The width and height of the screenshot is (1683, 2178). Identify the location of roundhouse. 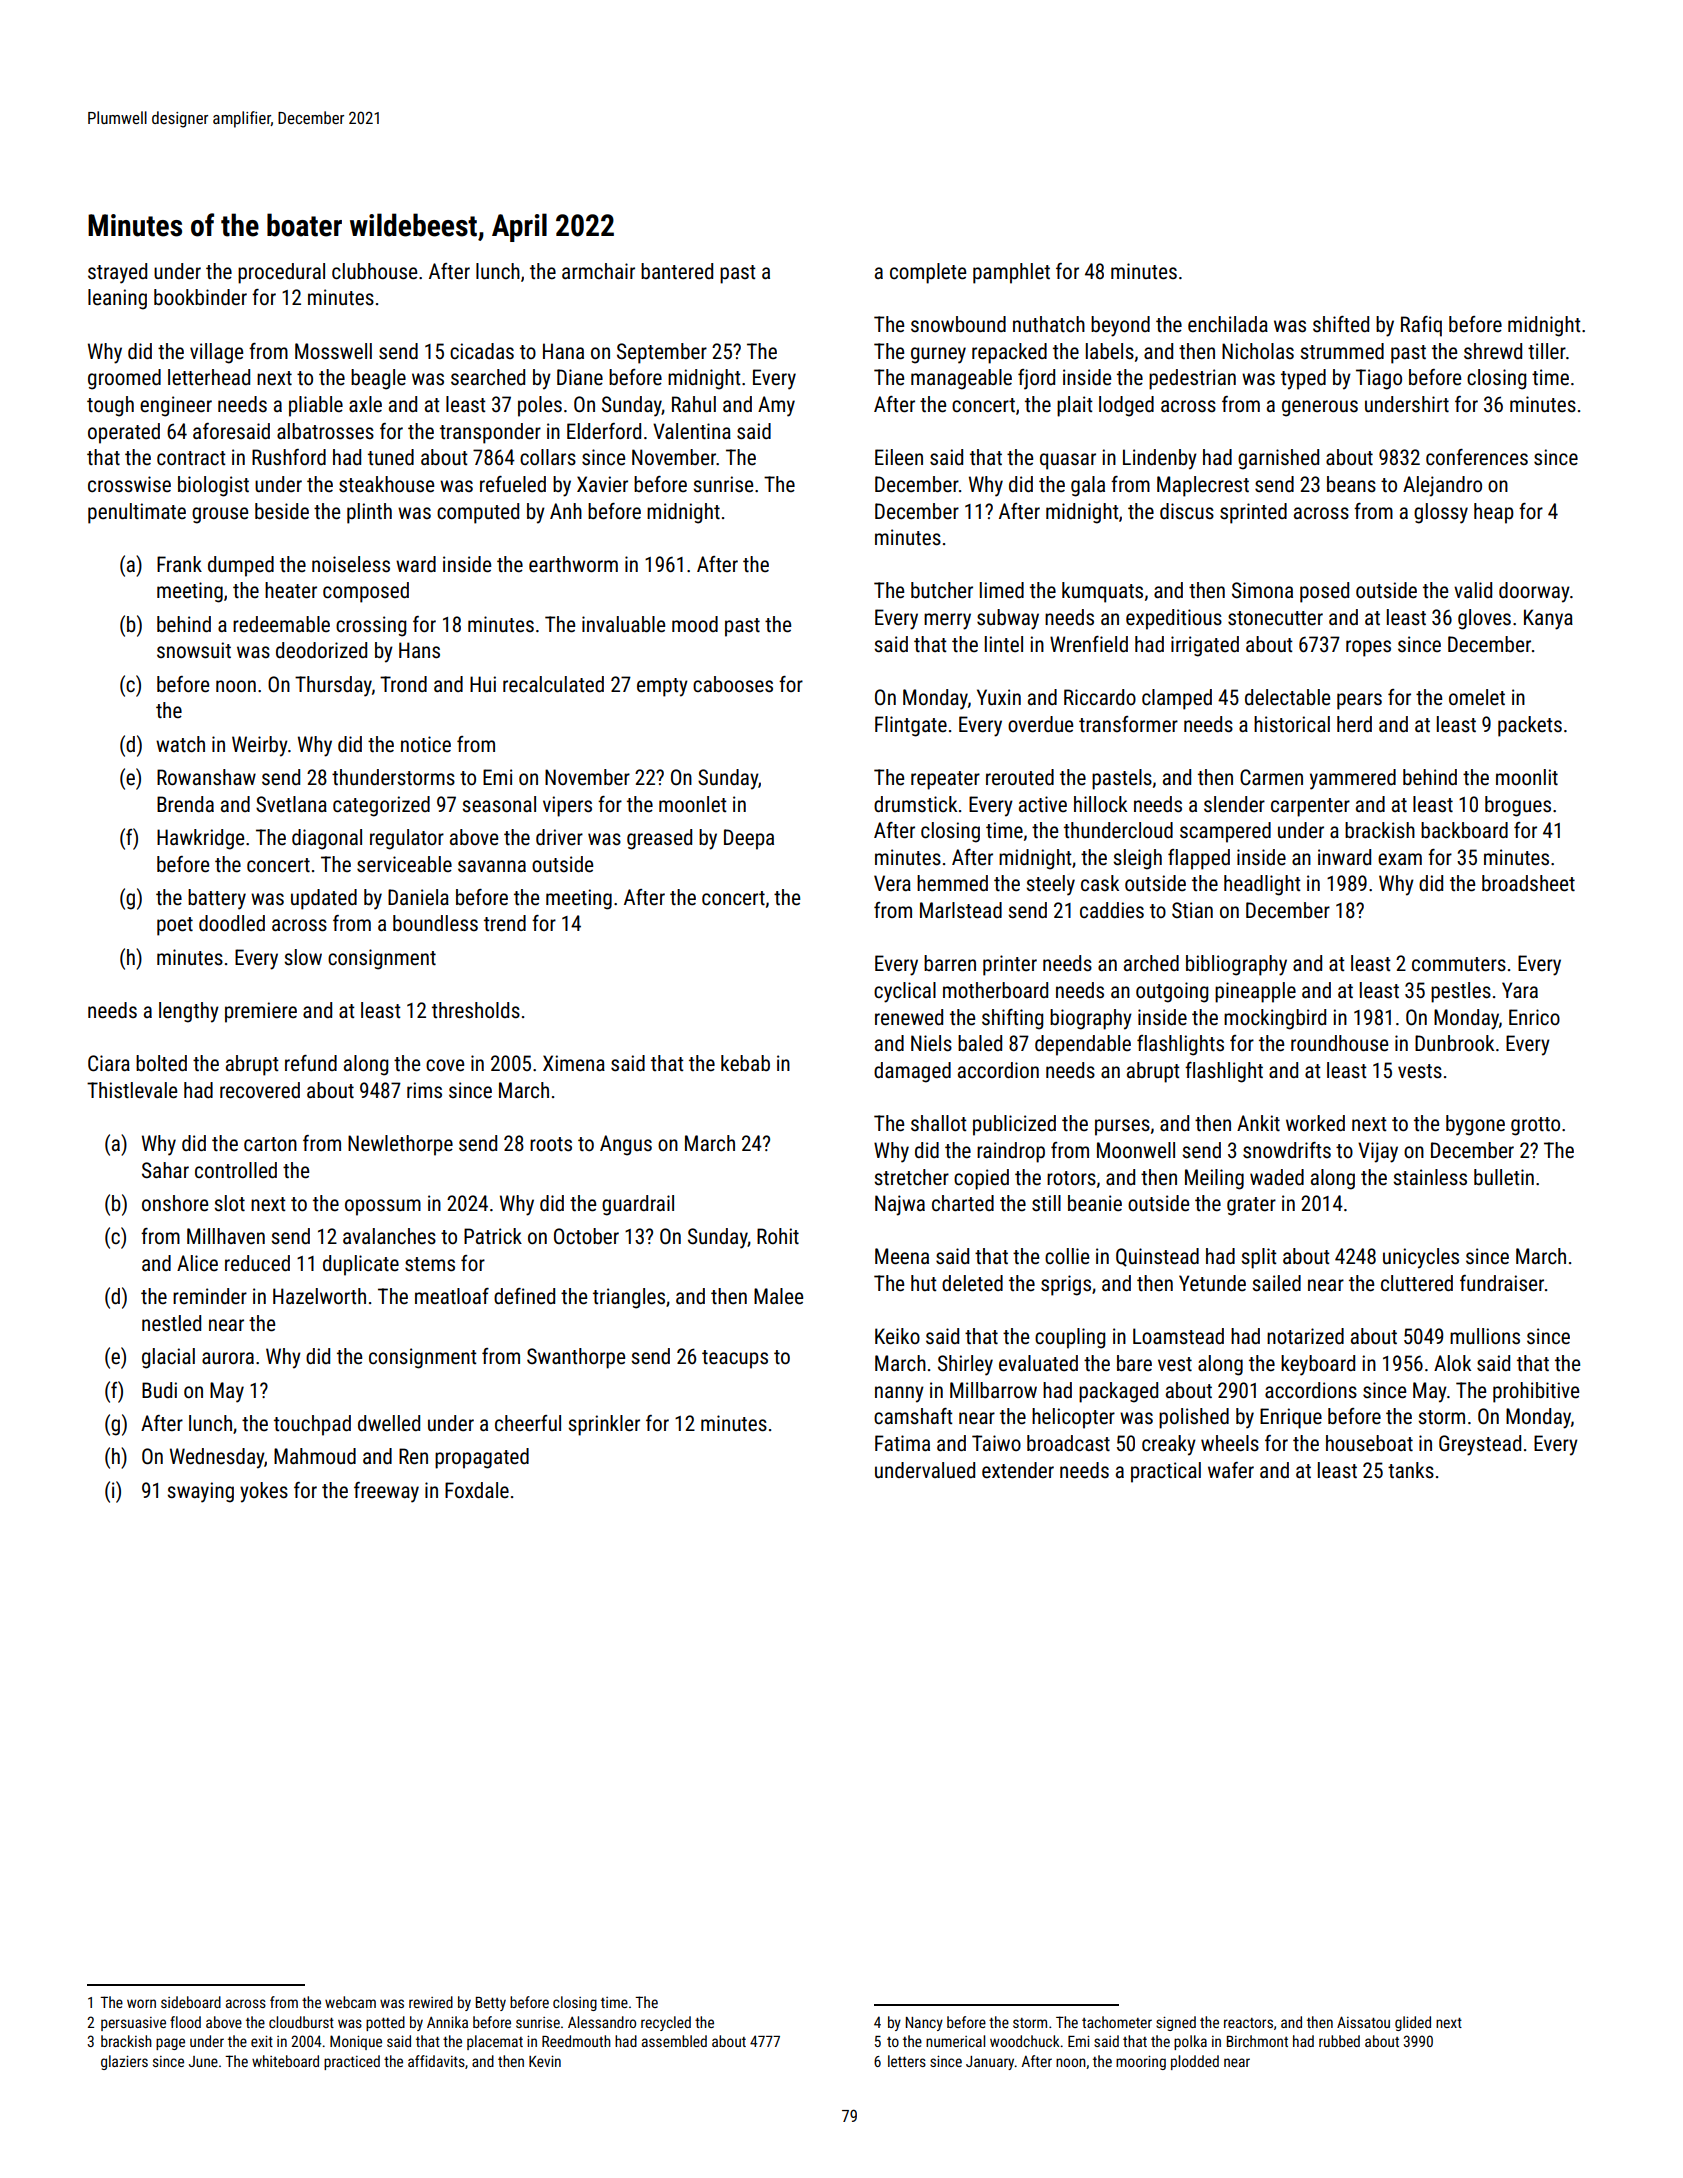
(1339, 1043).
